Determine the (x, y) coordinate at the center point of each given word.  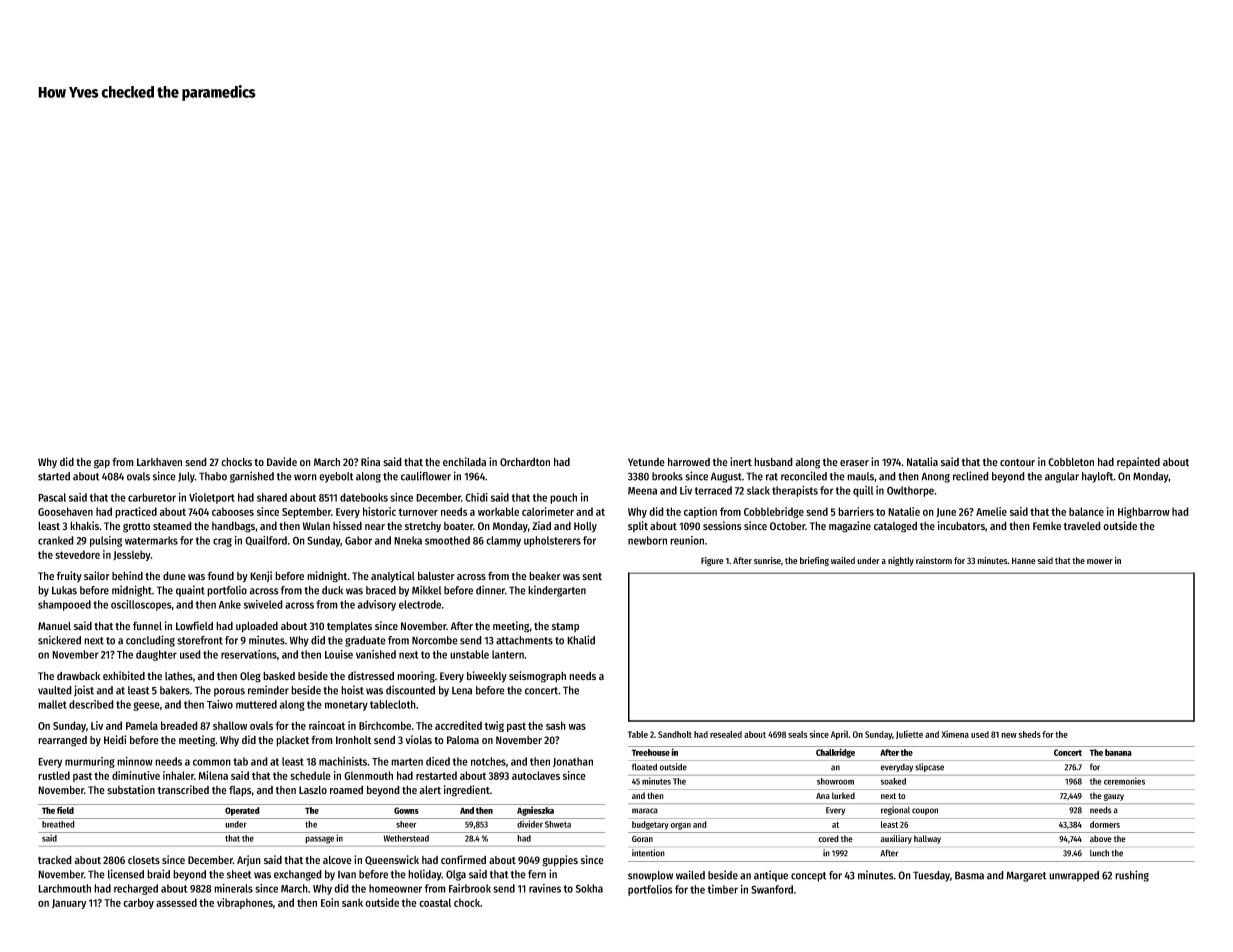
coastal (435, 902)
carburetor (152, 497)
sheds (1030, 734)
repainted (1138, 462)
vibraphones (245, 903)
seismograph (537, 677)
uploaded (257, 627)
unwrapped (1074, 876)
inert (741, 462)
